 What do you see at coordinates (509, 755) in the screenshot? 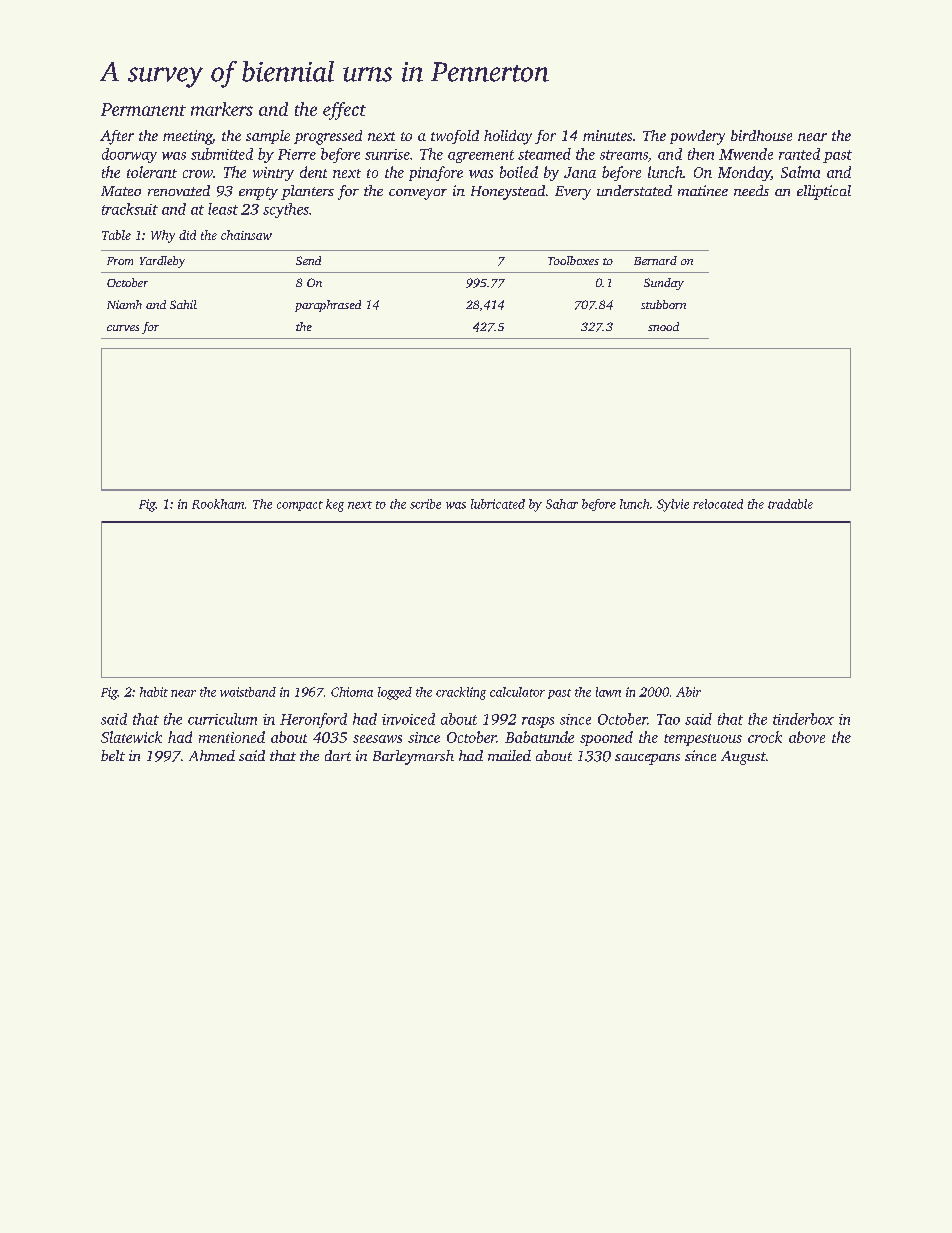
I see `mailed` at bounding box center [509, 755].
